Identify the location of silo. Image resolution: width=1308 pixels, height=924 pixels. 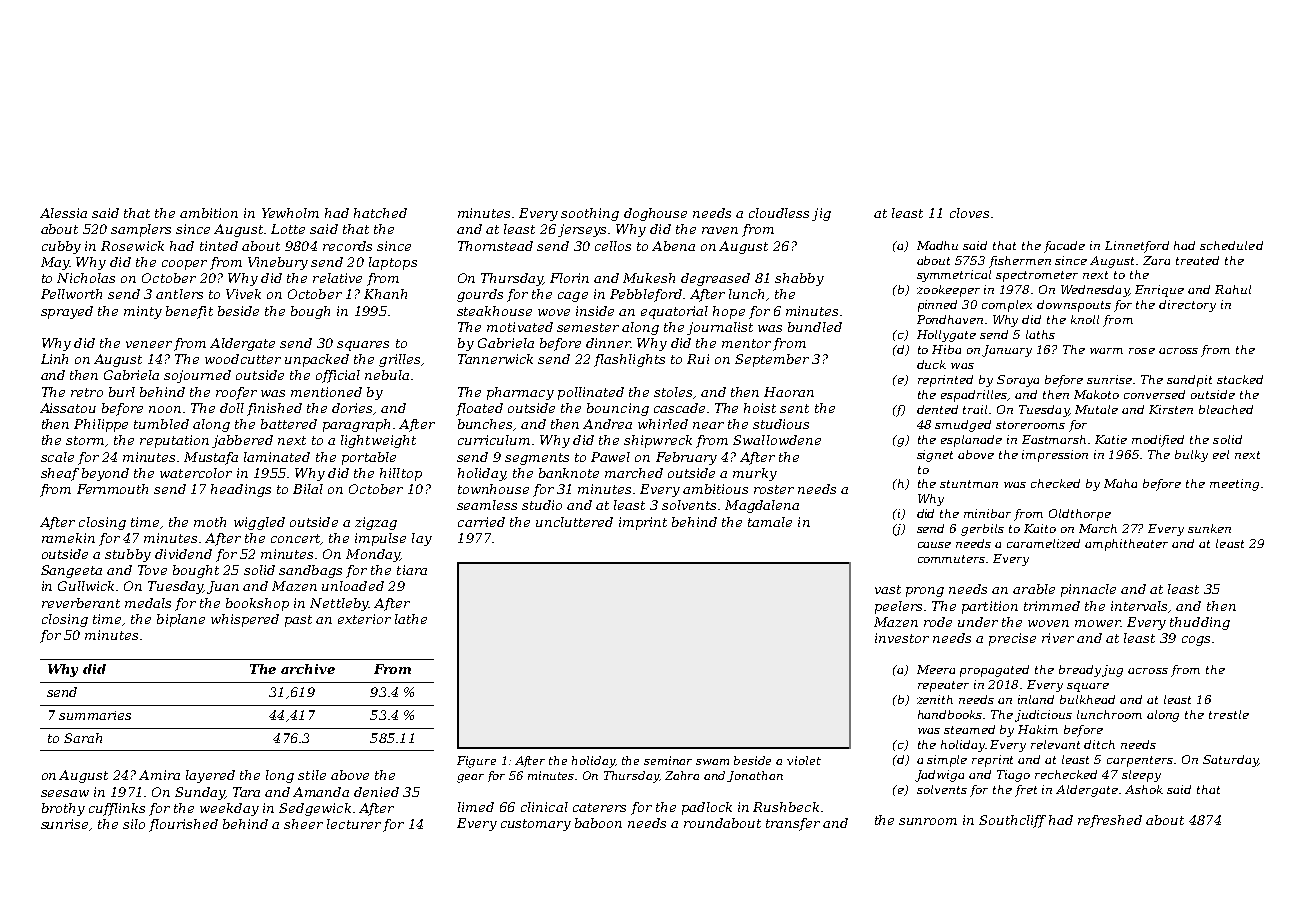
(134, 824).
